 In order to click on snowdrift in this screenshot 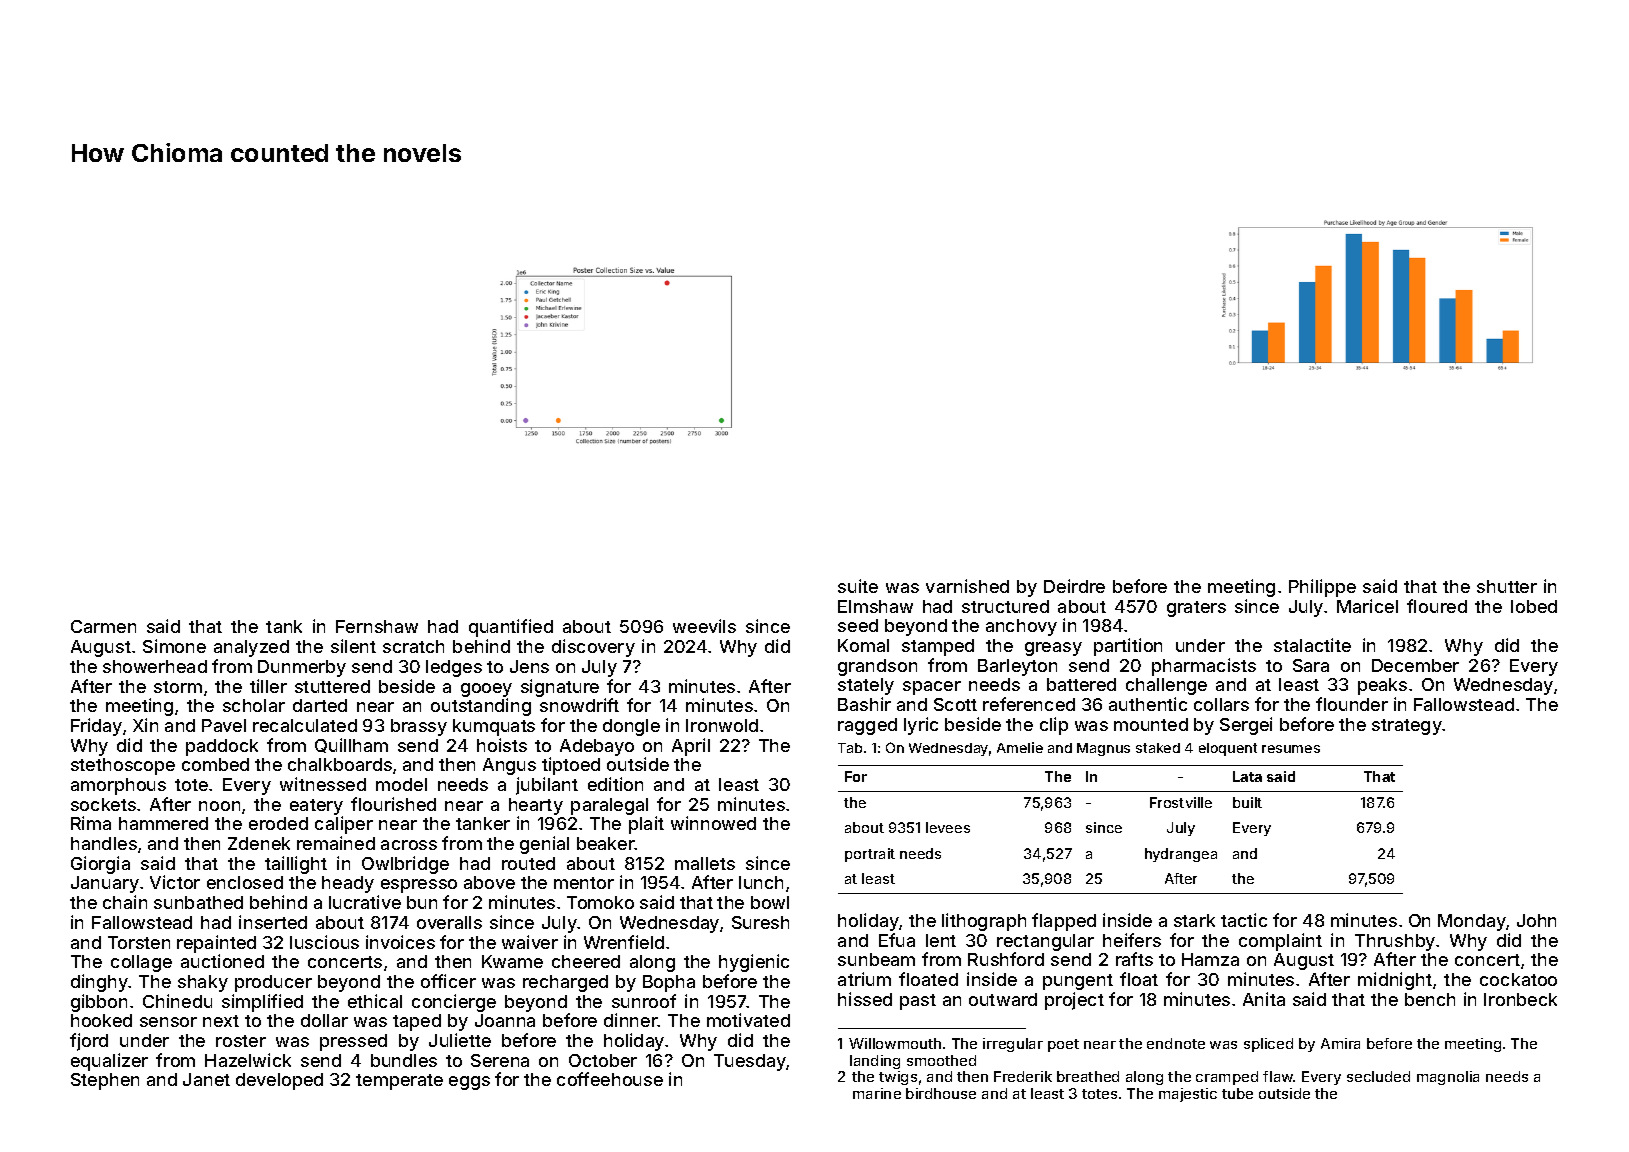, I will do `click(579, 705)`.
